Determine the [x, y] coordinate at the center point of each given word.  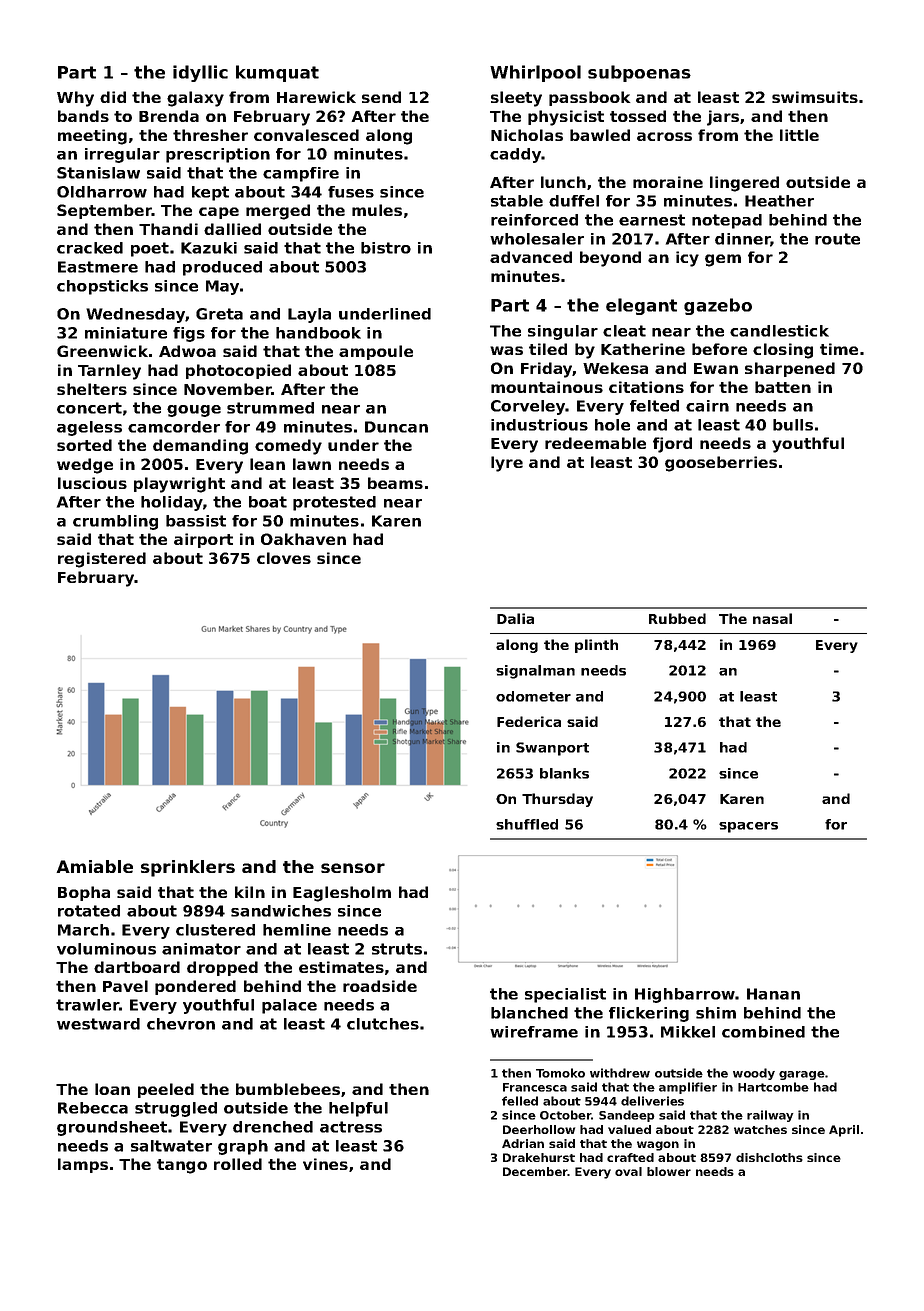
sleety [516, 99]
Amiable [94, 866]
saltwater [171, 1146]
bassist [196, 521]
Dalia [515, 618]
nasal [772, 618]
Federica [529, 721]
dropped [222, 968]
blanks [564, 773]
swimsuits [815, 97]
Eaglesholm [342, 894]
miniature [126, 333]
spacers [748, 827]
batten [783, 387]
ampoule [376, 352]
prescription [218, 155]
